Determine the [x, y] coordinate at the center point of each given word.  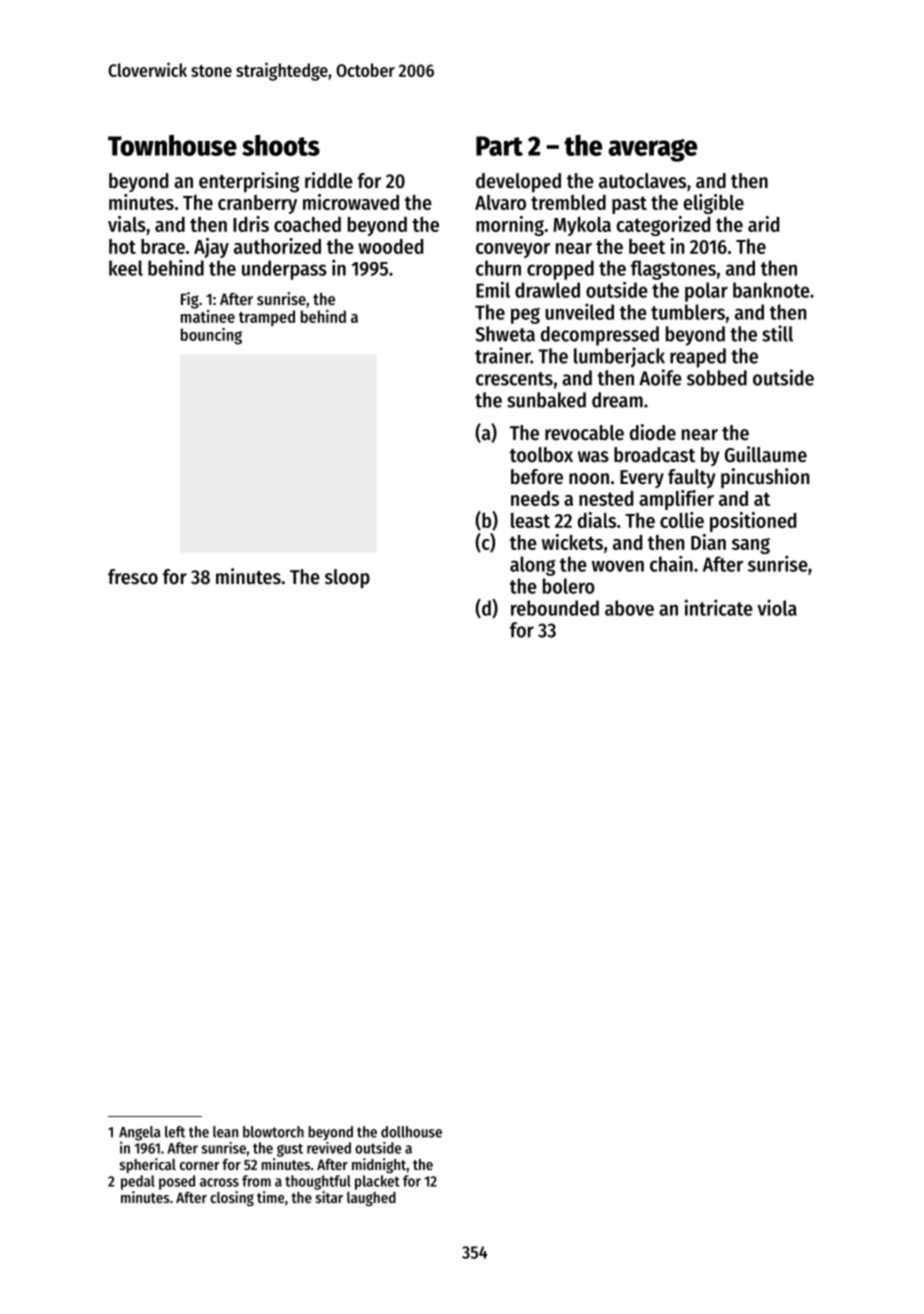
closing [232, 1198]
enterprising [249, 182]
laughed [371, 1199]
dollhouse [411, 1132]
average [652, 150]
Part [499, 146]
